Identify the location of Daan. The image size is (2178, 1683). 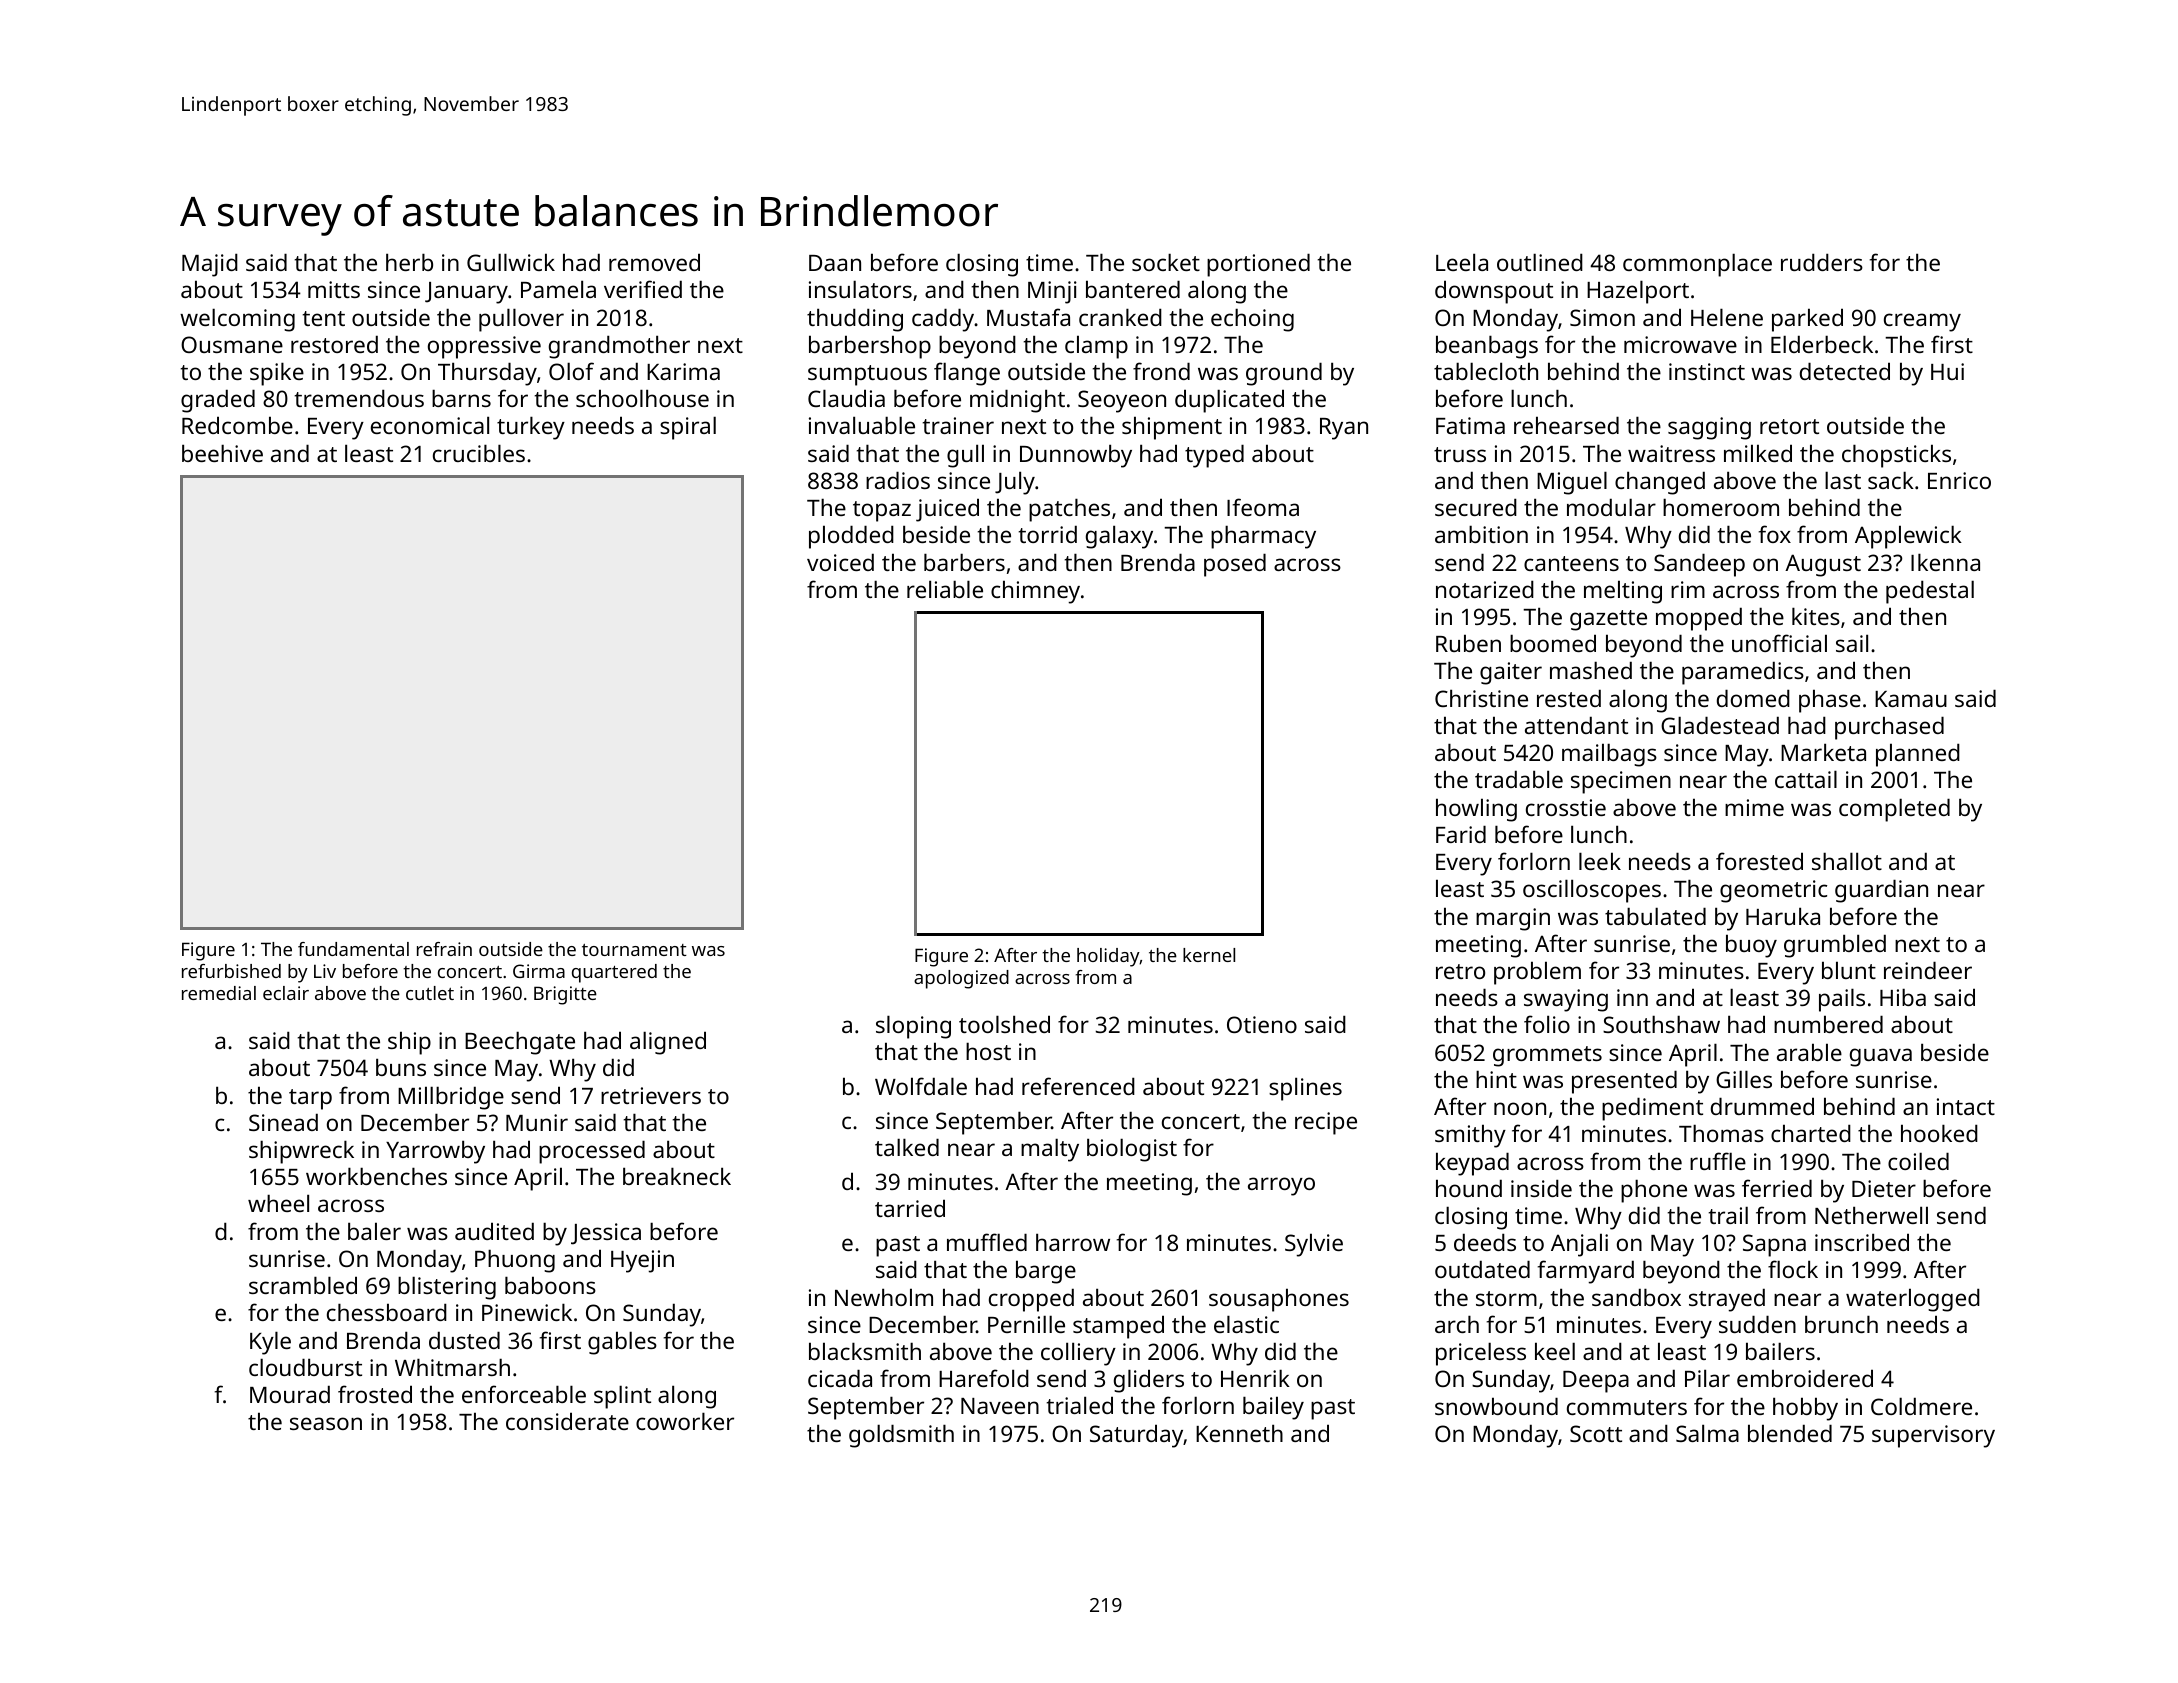
(835, 263).
